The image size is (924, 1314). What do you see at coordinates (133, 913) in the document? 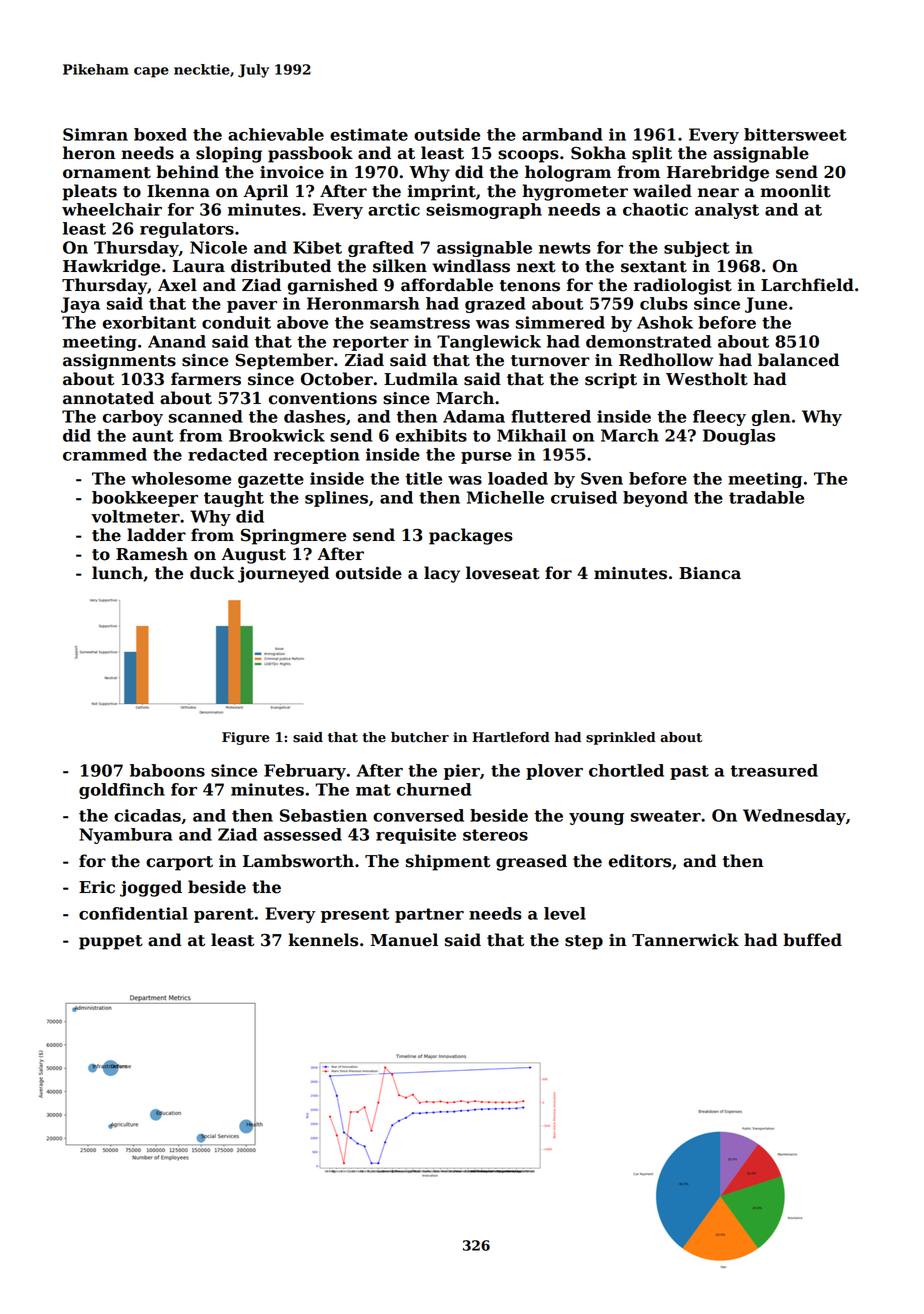
I see `confidential` at bounding box center [133, 913].
